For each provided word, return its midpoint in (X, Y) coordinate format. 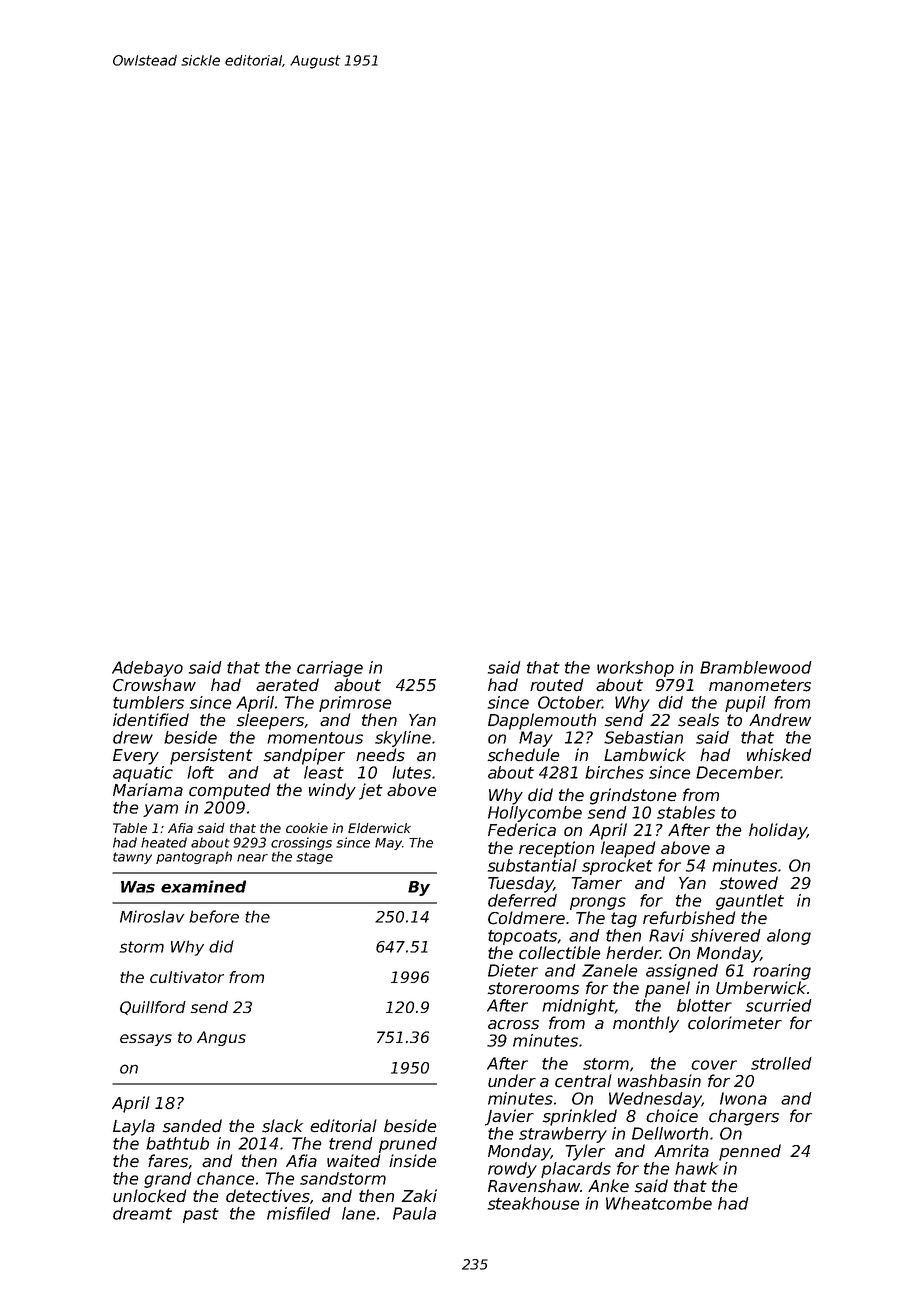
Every (136, 757)
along (789, 937)
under (512, 1081)
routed (556, 685)
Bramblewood (756, 667)
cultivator (187, 977)
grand (168, 1180)
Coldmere (526, 918)
